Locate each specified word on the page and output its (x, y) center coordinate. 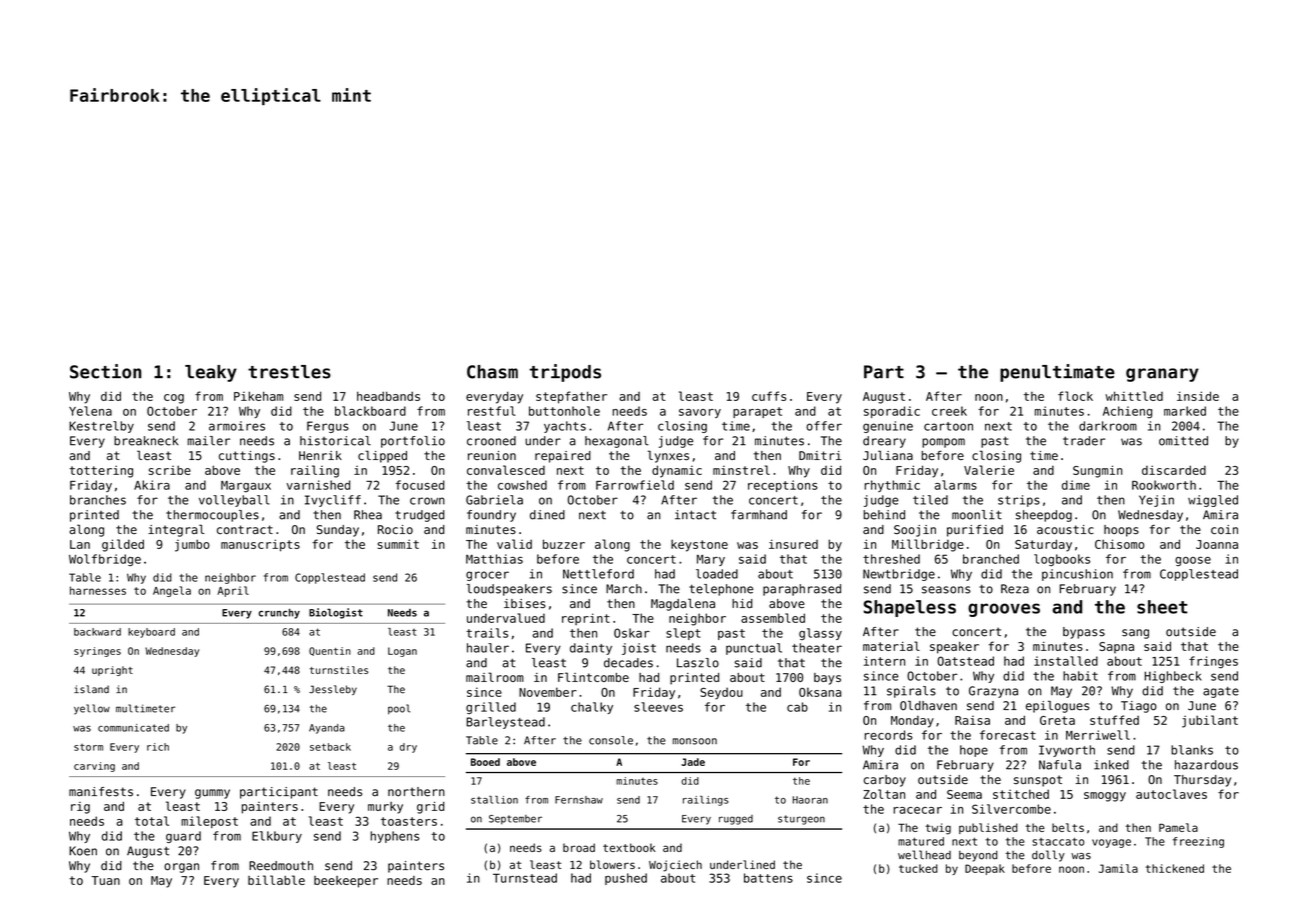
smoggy (1105, 797)
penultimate (1057, 373)
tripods (565, 373)
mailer (209, 441)
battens (768, 878)
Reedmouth (281, 866)
